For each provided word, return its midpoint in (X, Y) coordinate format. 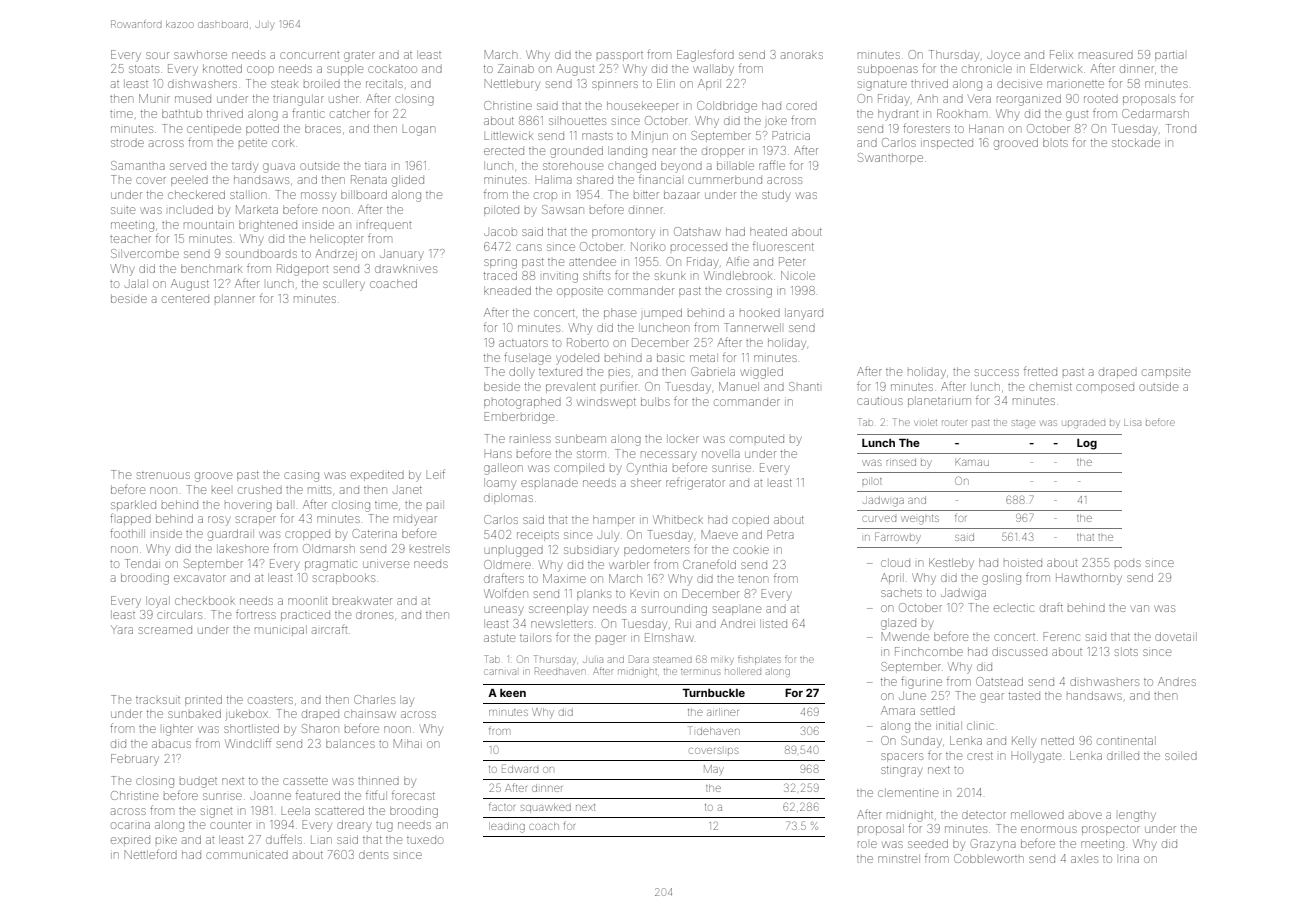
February (135, 760)
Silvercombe (145, 253)
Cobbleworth (989, 858)
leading (507, 827)
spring (500, 264)
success (997, 372)
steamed (672, 660)
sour (157, 55)
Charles (374, 699)
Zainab (516, 68)
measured (1106, 55)
